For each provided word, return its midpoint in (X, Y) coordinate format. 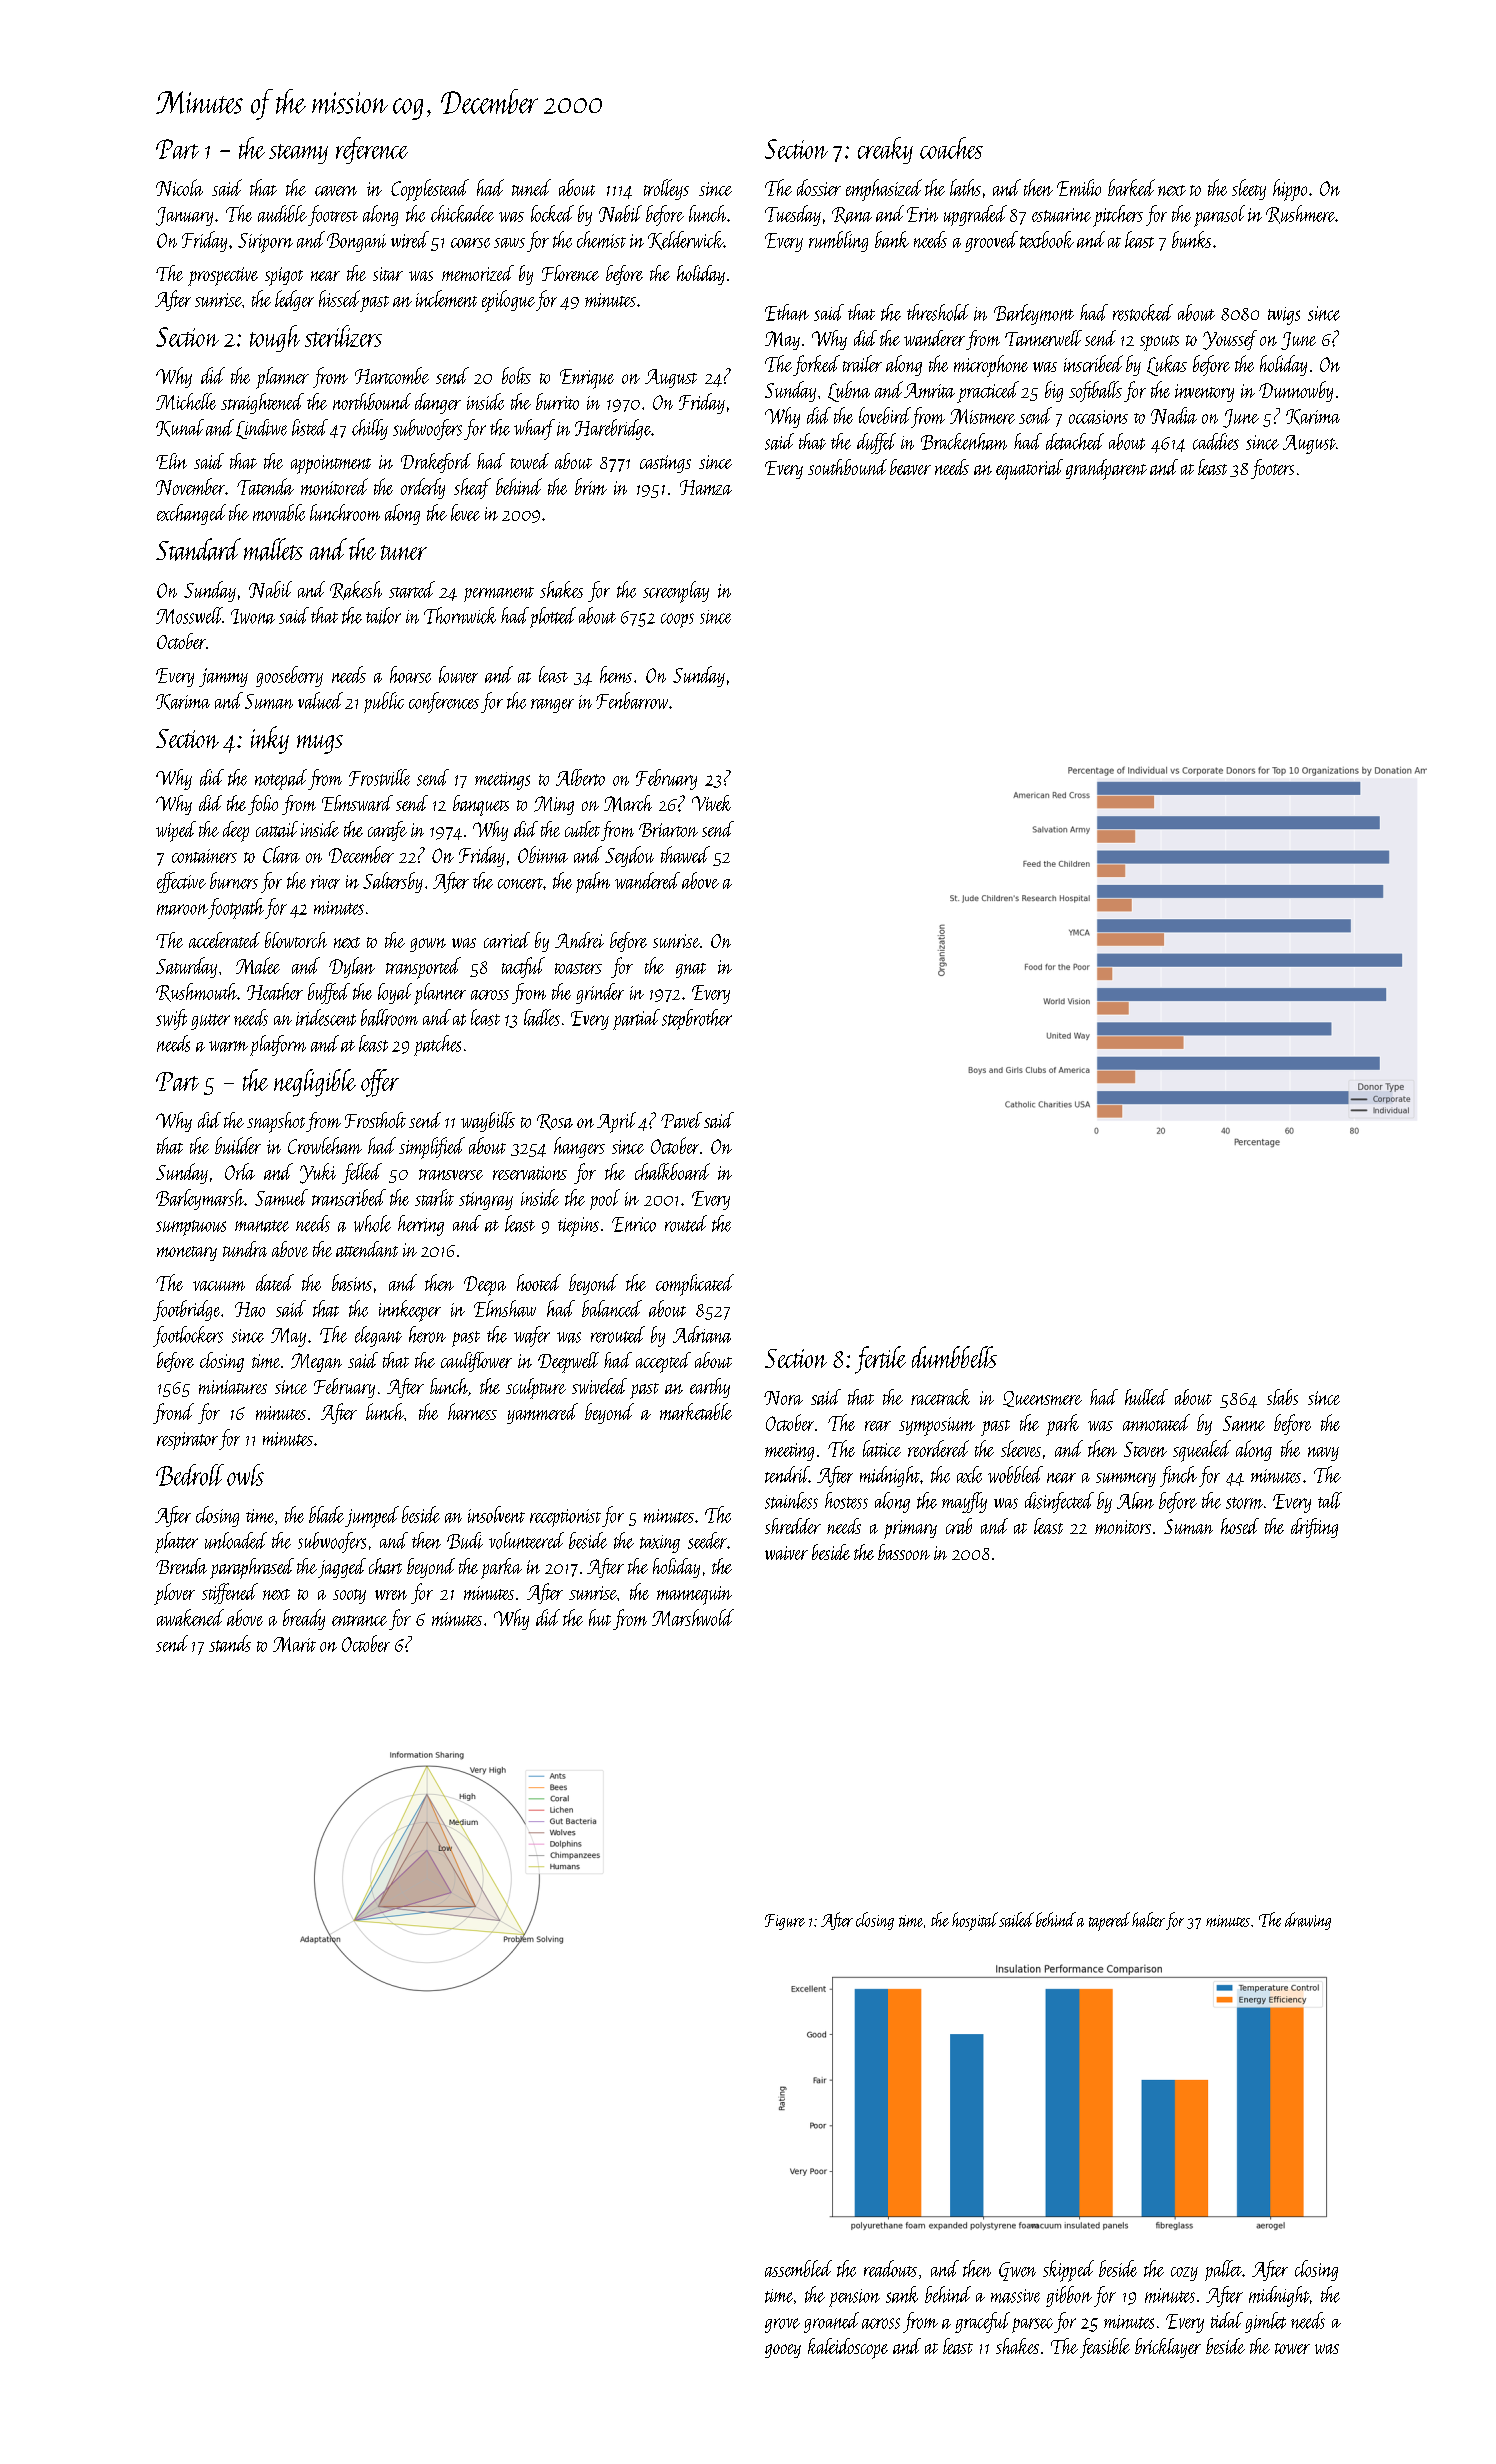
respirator (187, 1441)
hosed (1240, 1526)
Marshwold (693, 1617)
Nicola (179, 187)
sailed (1016, 1919)
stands (230, 1643)
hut (600, 1617)
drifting (1314, 1528)
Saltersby (393, 882)
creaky (885, 150)
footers (1272, 469)
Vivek (711, 803)
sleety (1249, 189)
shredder (793, 1526)
